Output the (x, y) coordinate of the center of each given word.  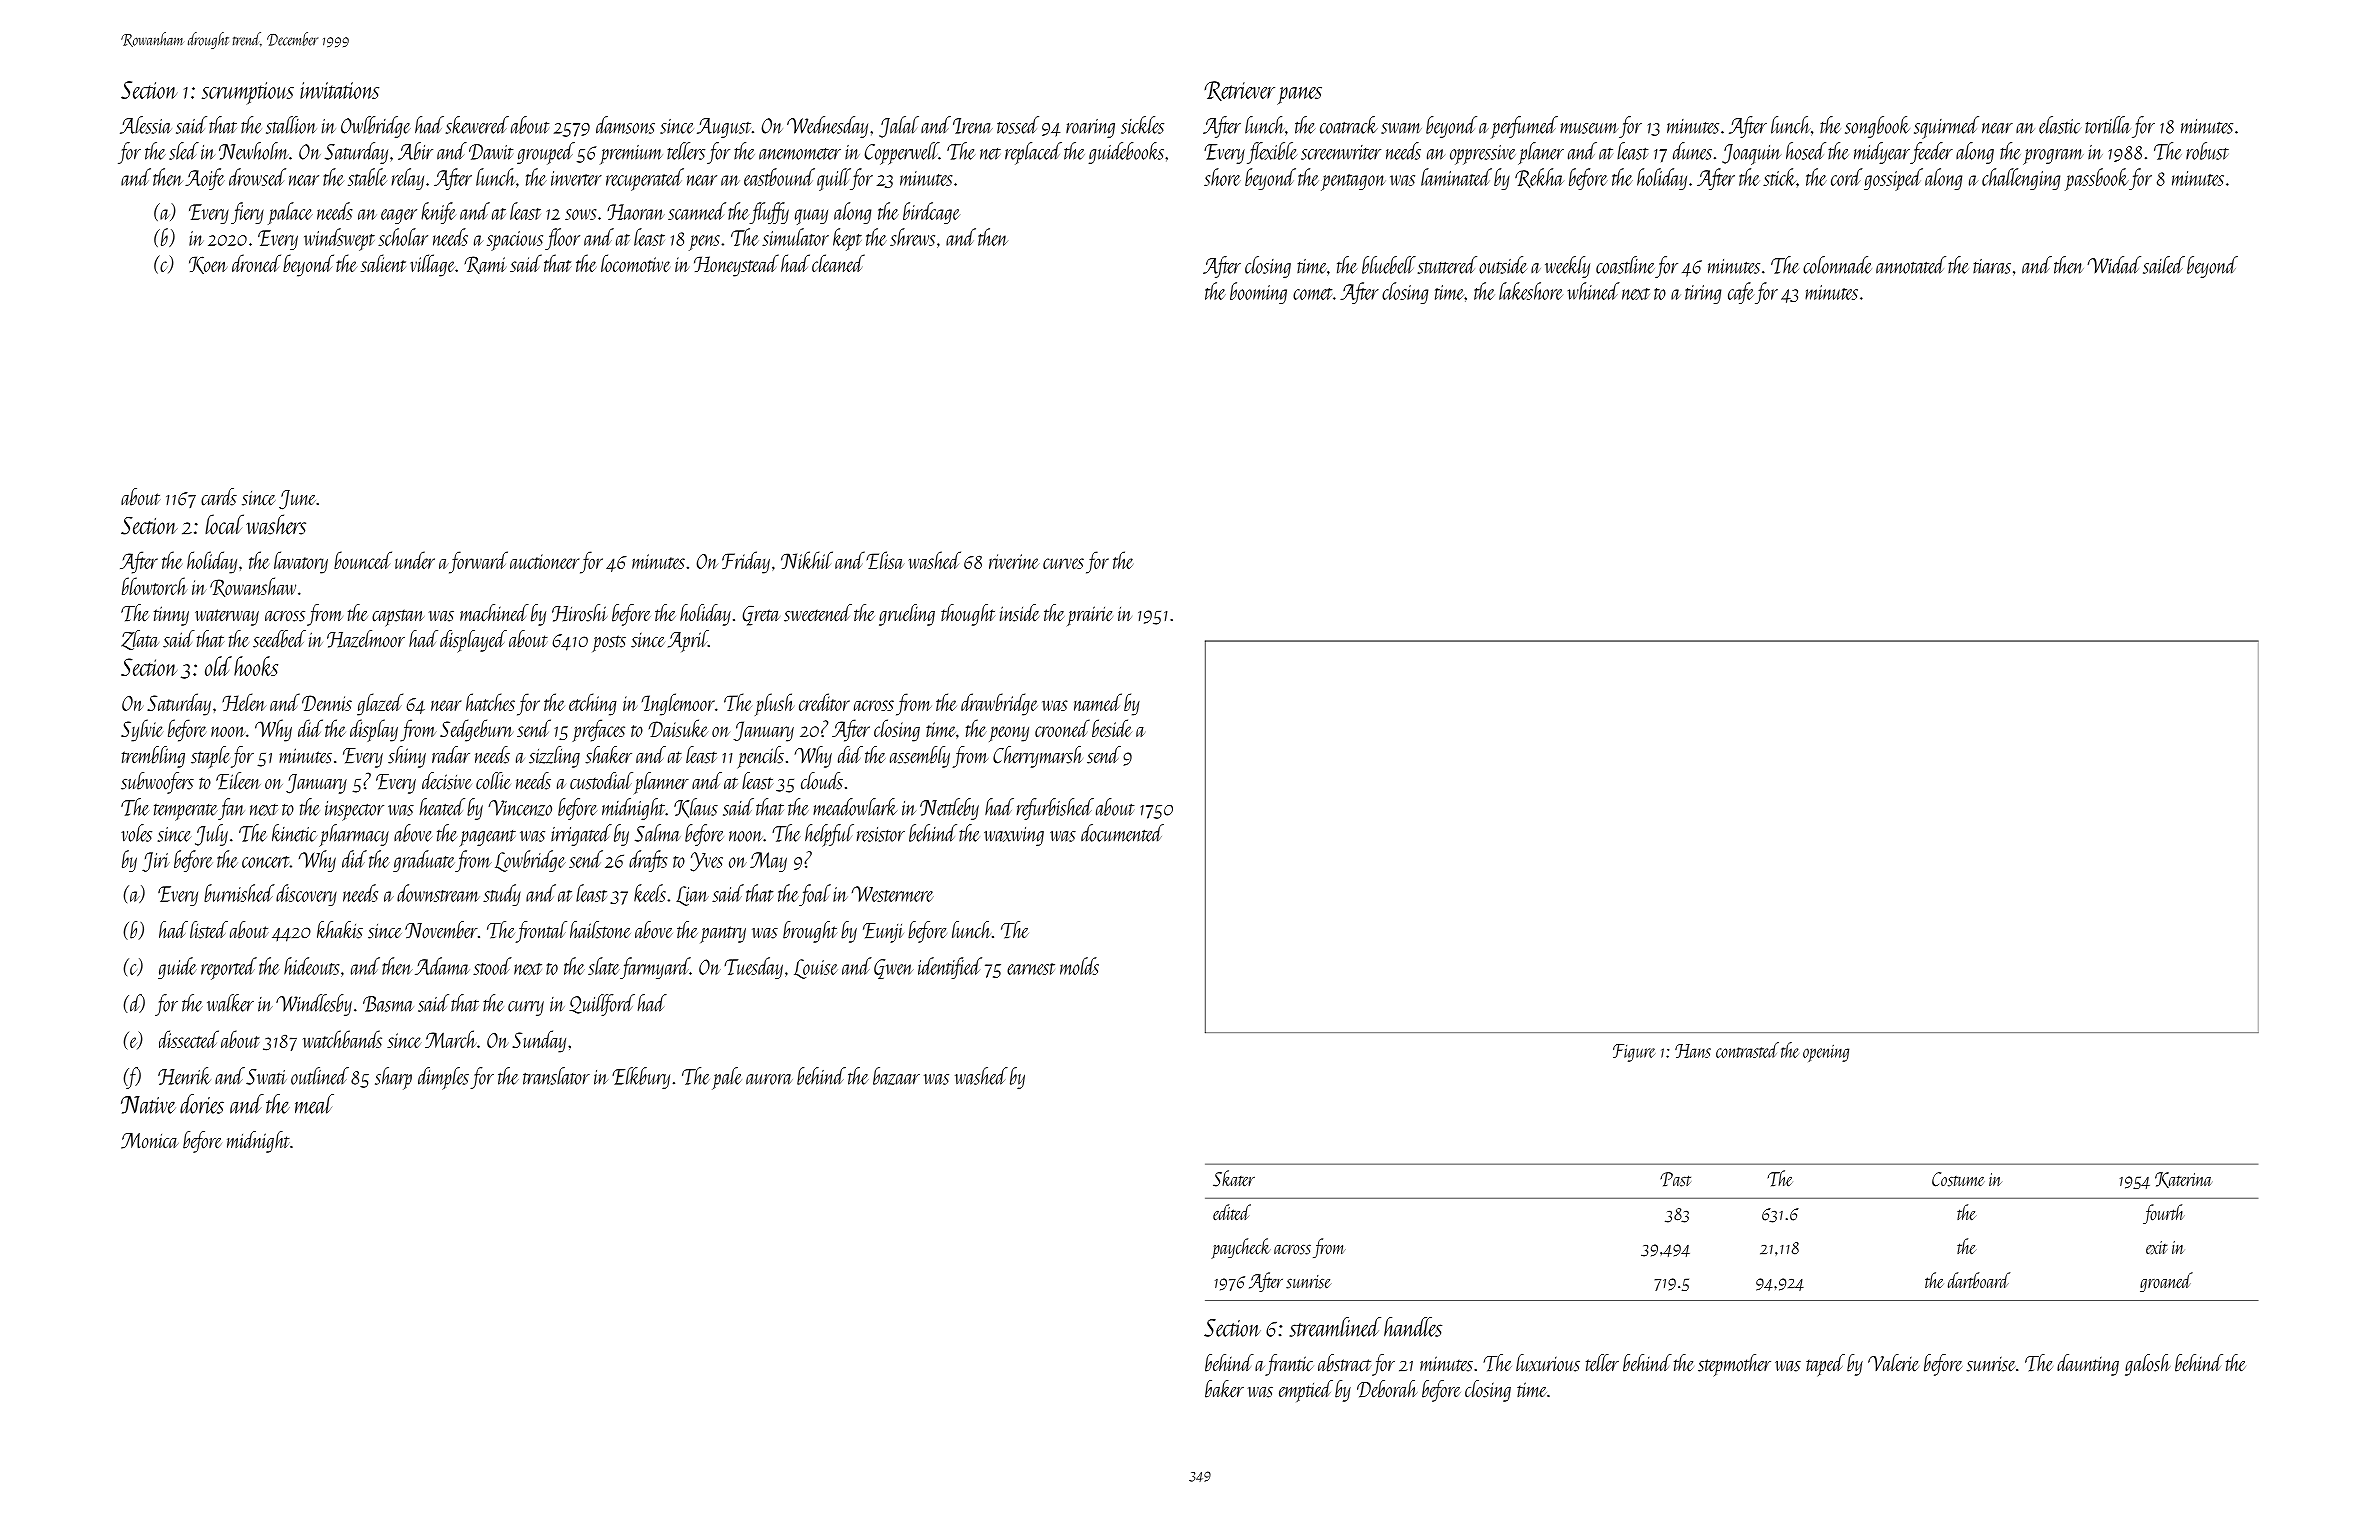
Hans (1693, 1051)
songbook (1877, 127)
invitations (339, 90)
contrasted (1747, 1050)
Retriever (1239, 91)
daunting (2088, 1365)
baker (1224, 1389)
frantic (1289, 1365)
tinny (171, 616)
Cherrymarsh (1038, 757)
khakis (340, 930)
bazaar (896, 1076)
